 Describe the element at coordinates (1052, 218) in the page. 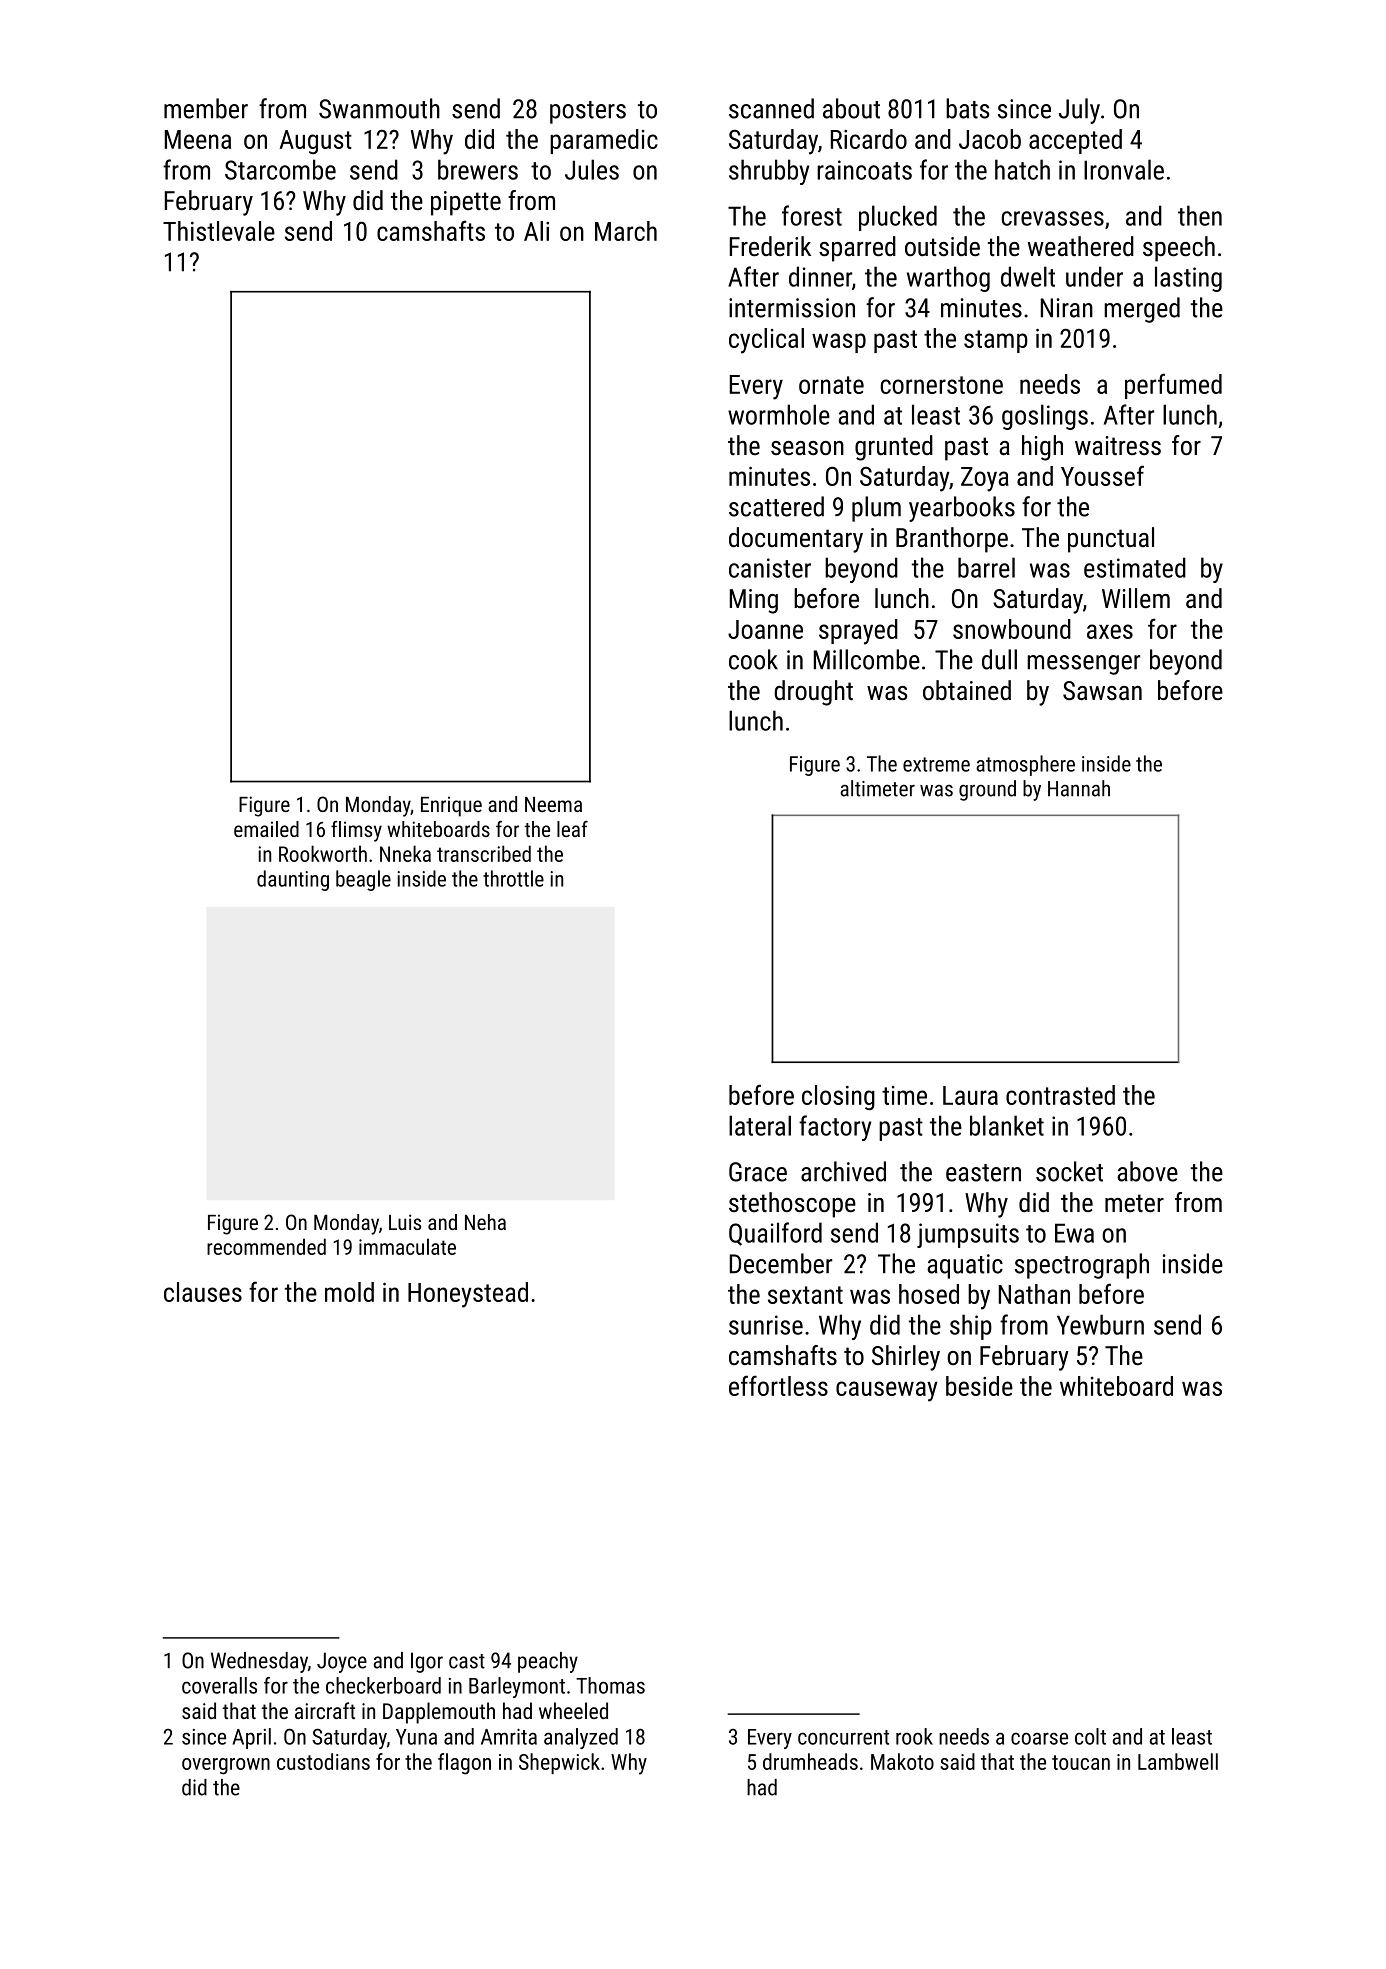

I see `crevasses` at that location.
